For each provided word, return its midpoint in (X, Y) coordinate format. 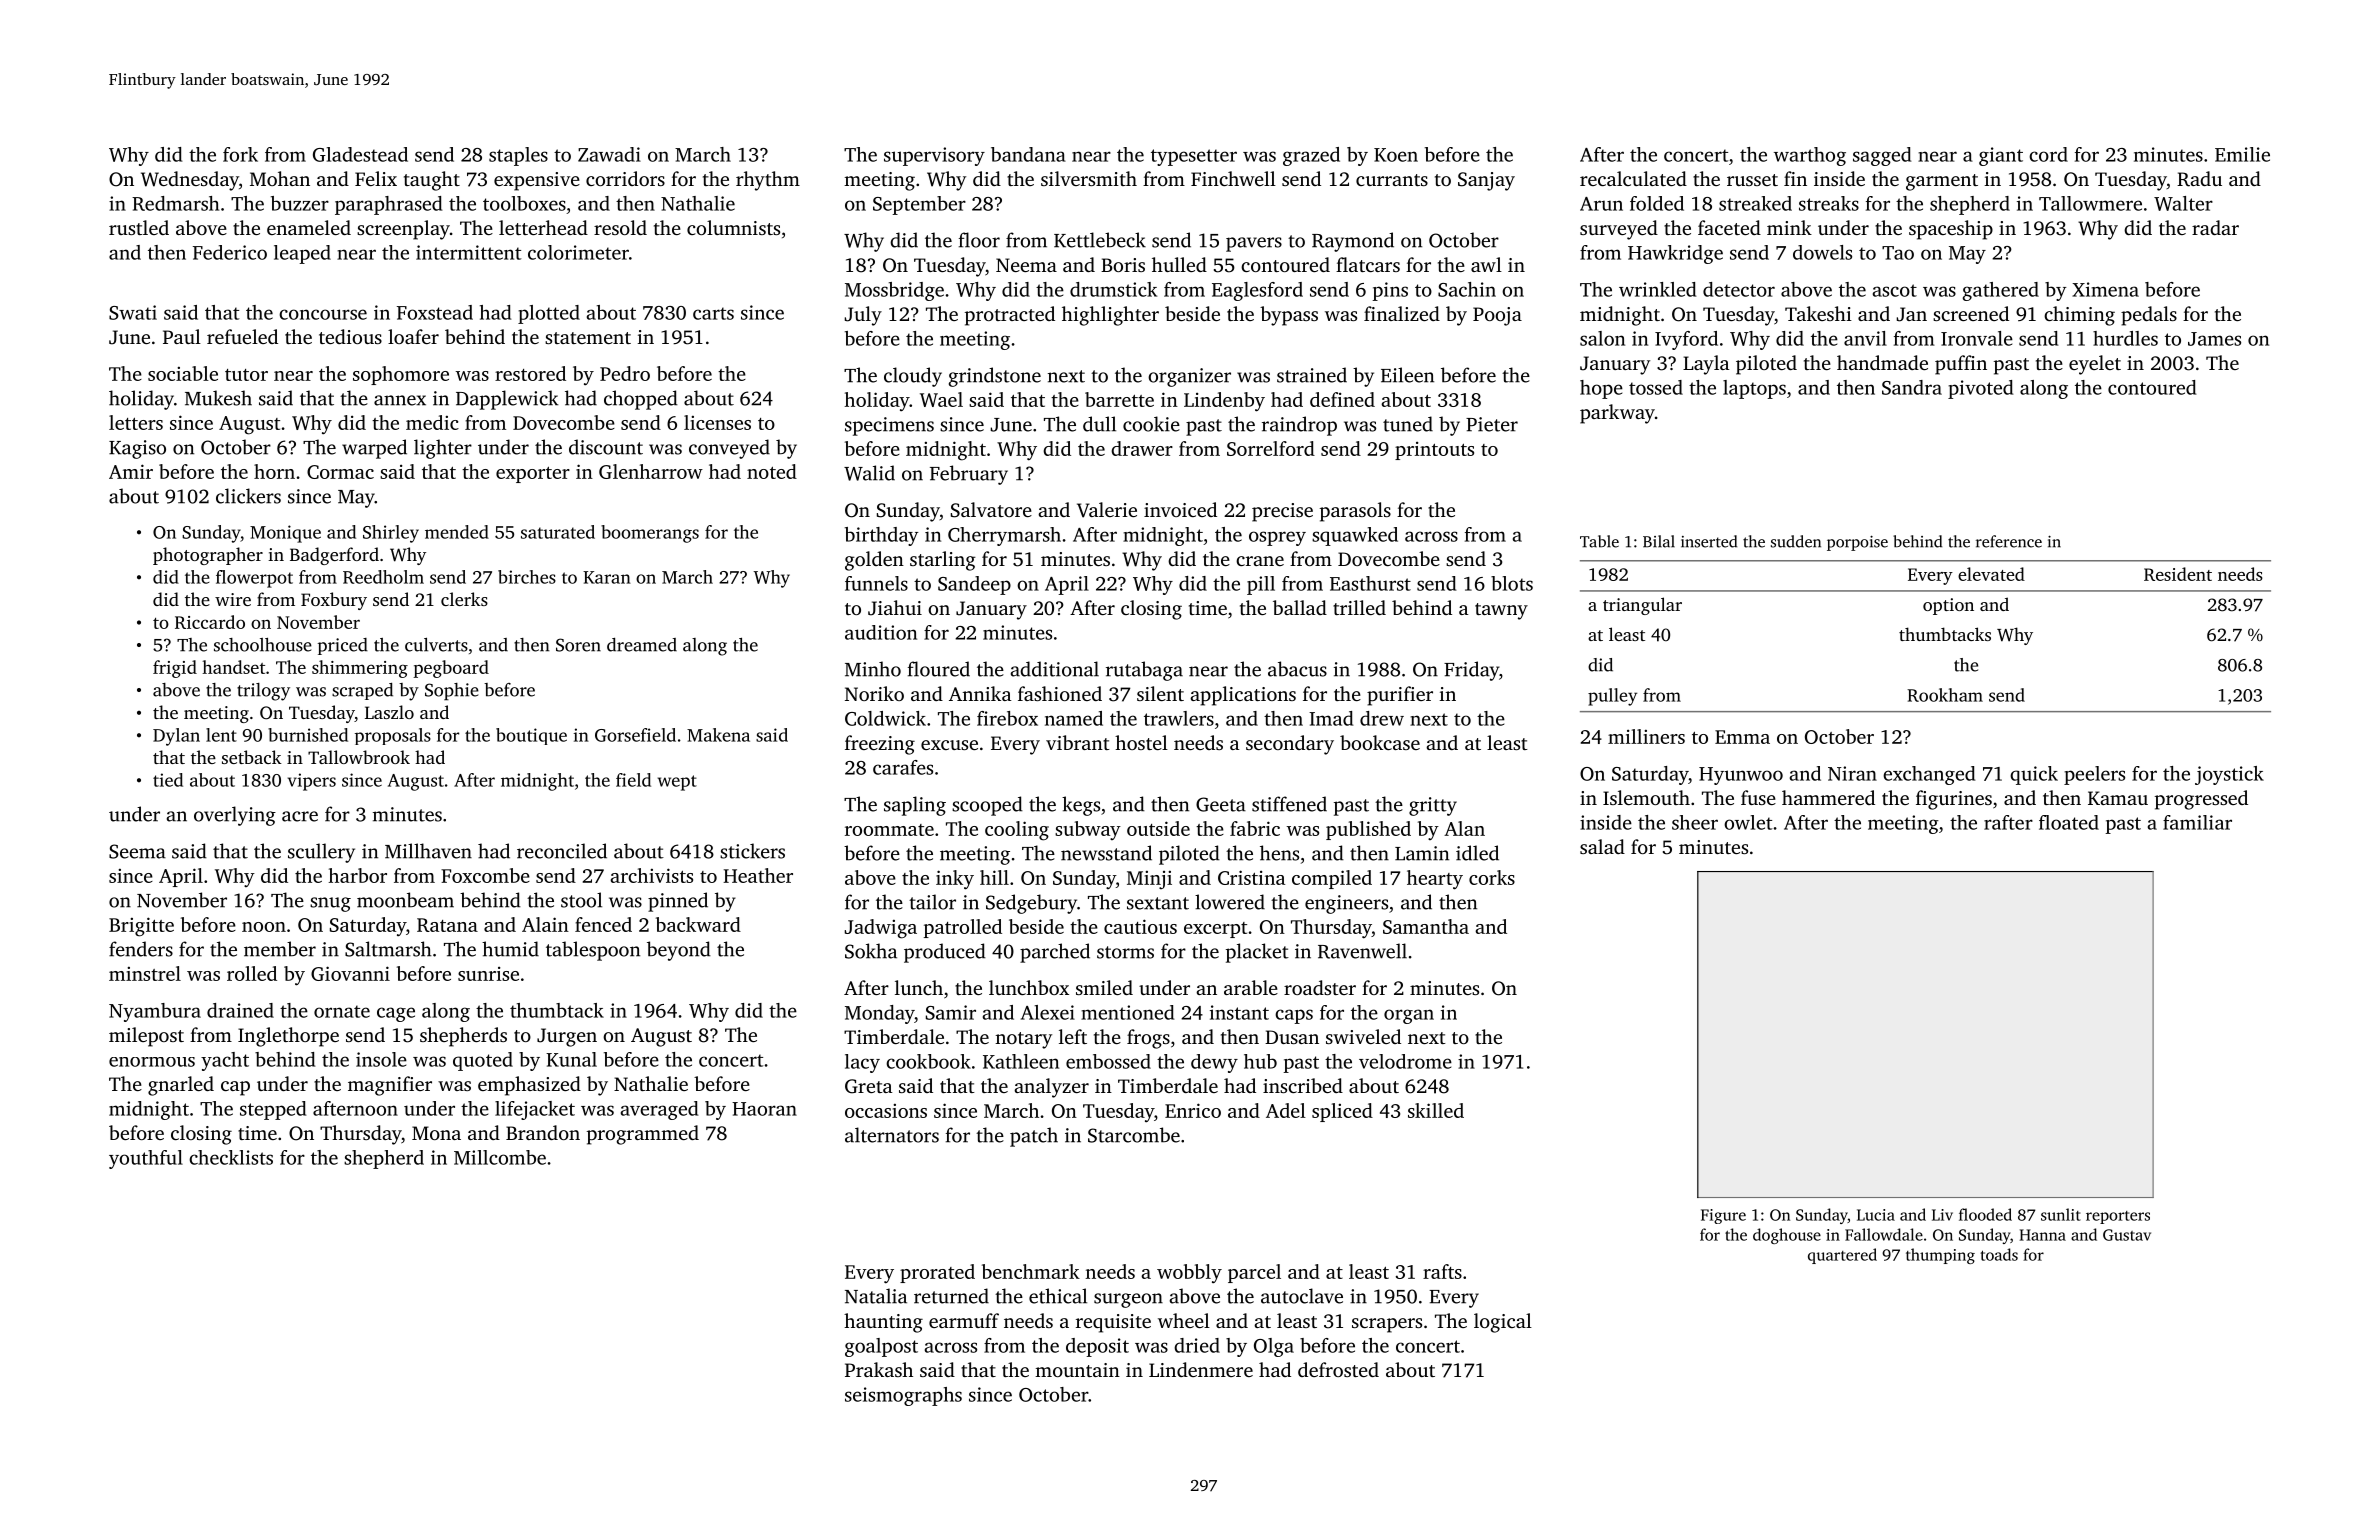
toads (1999, 1254)
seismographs (903, 1396)
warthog (1810, 156)
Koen (1396, 155)
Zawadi (609, 154)
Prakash (879, 1369)
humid (510, 949)
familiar (2197, 822)
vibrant (1078, 742)
